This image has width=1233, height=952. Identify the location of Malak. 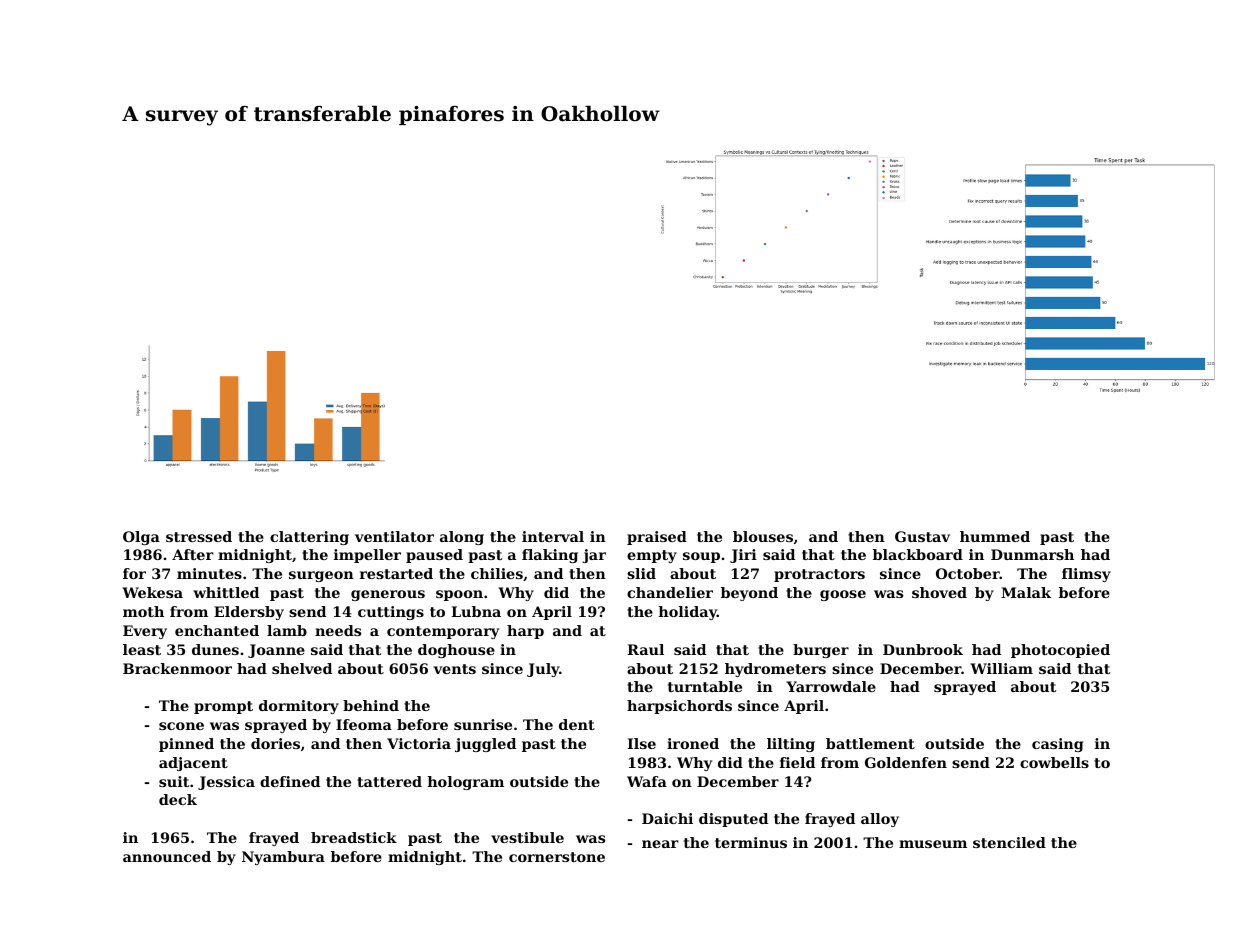
(1026, 592).
